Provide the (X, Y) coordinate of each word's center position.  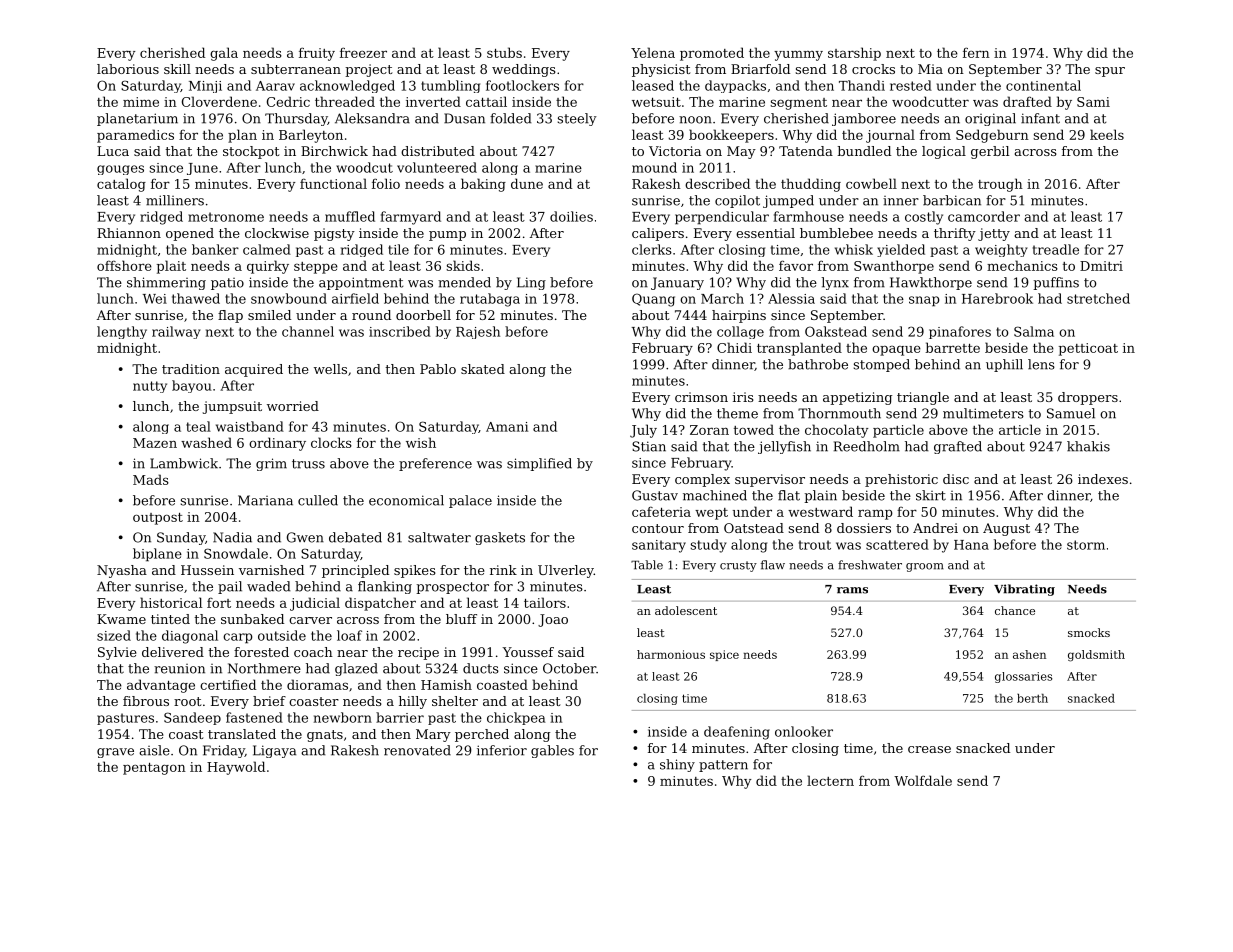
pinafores (960, 332)
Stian (649, 446)
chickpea (516, 718)
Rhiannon (129, 233)
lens (1041, 364)
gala (224, 54)
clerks (652, 249)
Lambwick (184, 463)
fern (976, 52)
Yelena (653, 52)
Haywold (236, 768)
